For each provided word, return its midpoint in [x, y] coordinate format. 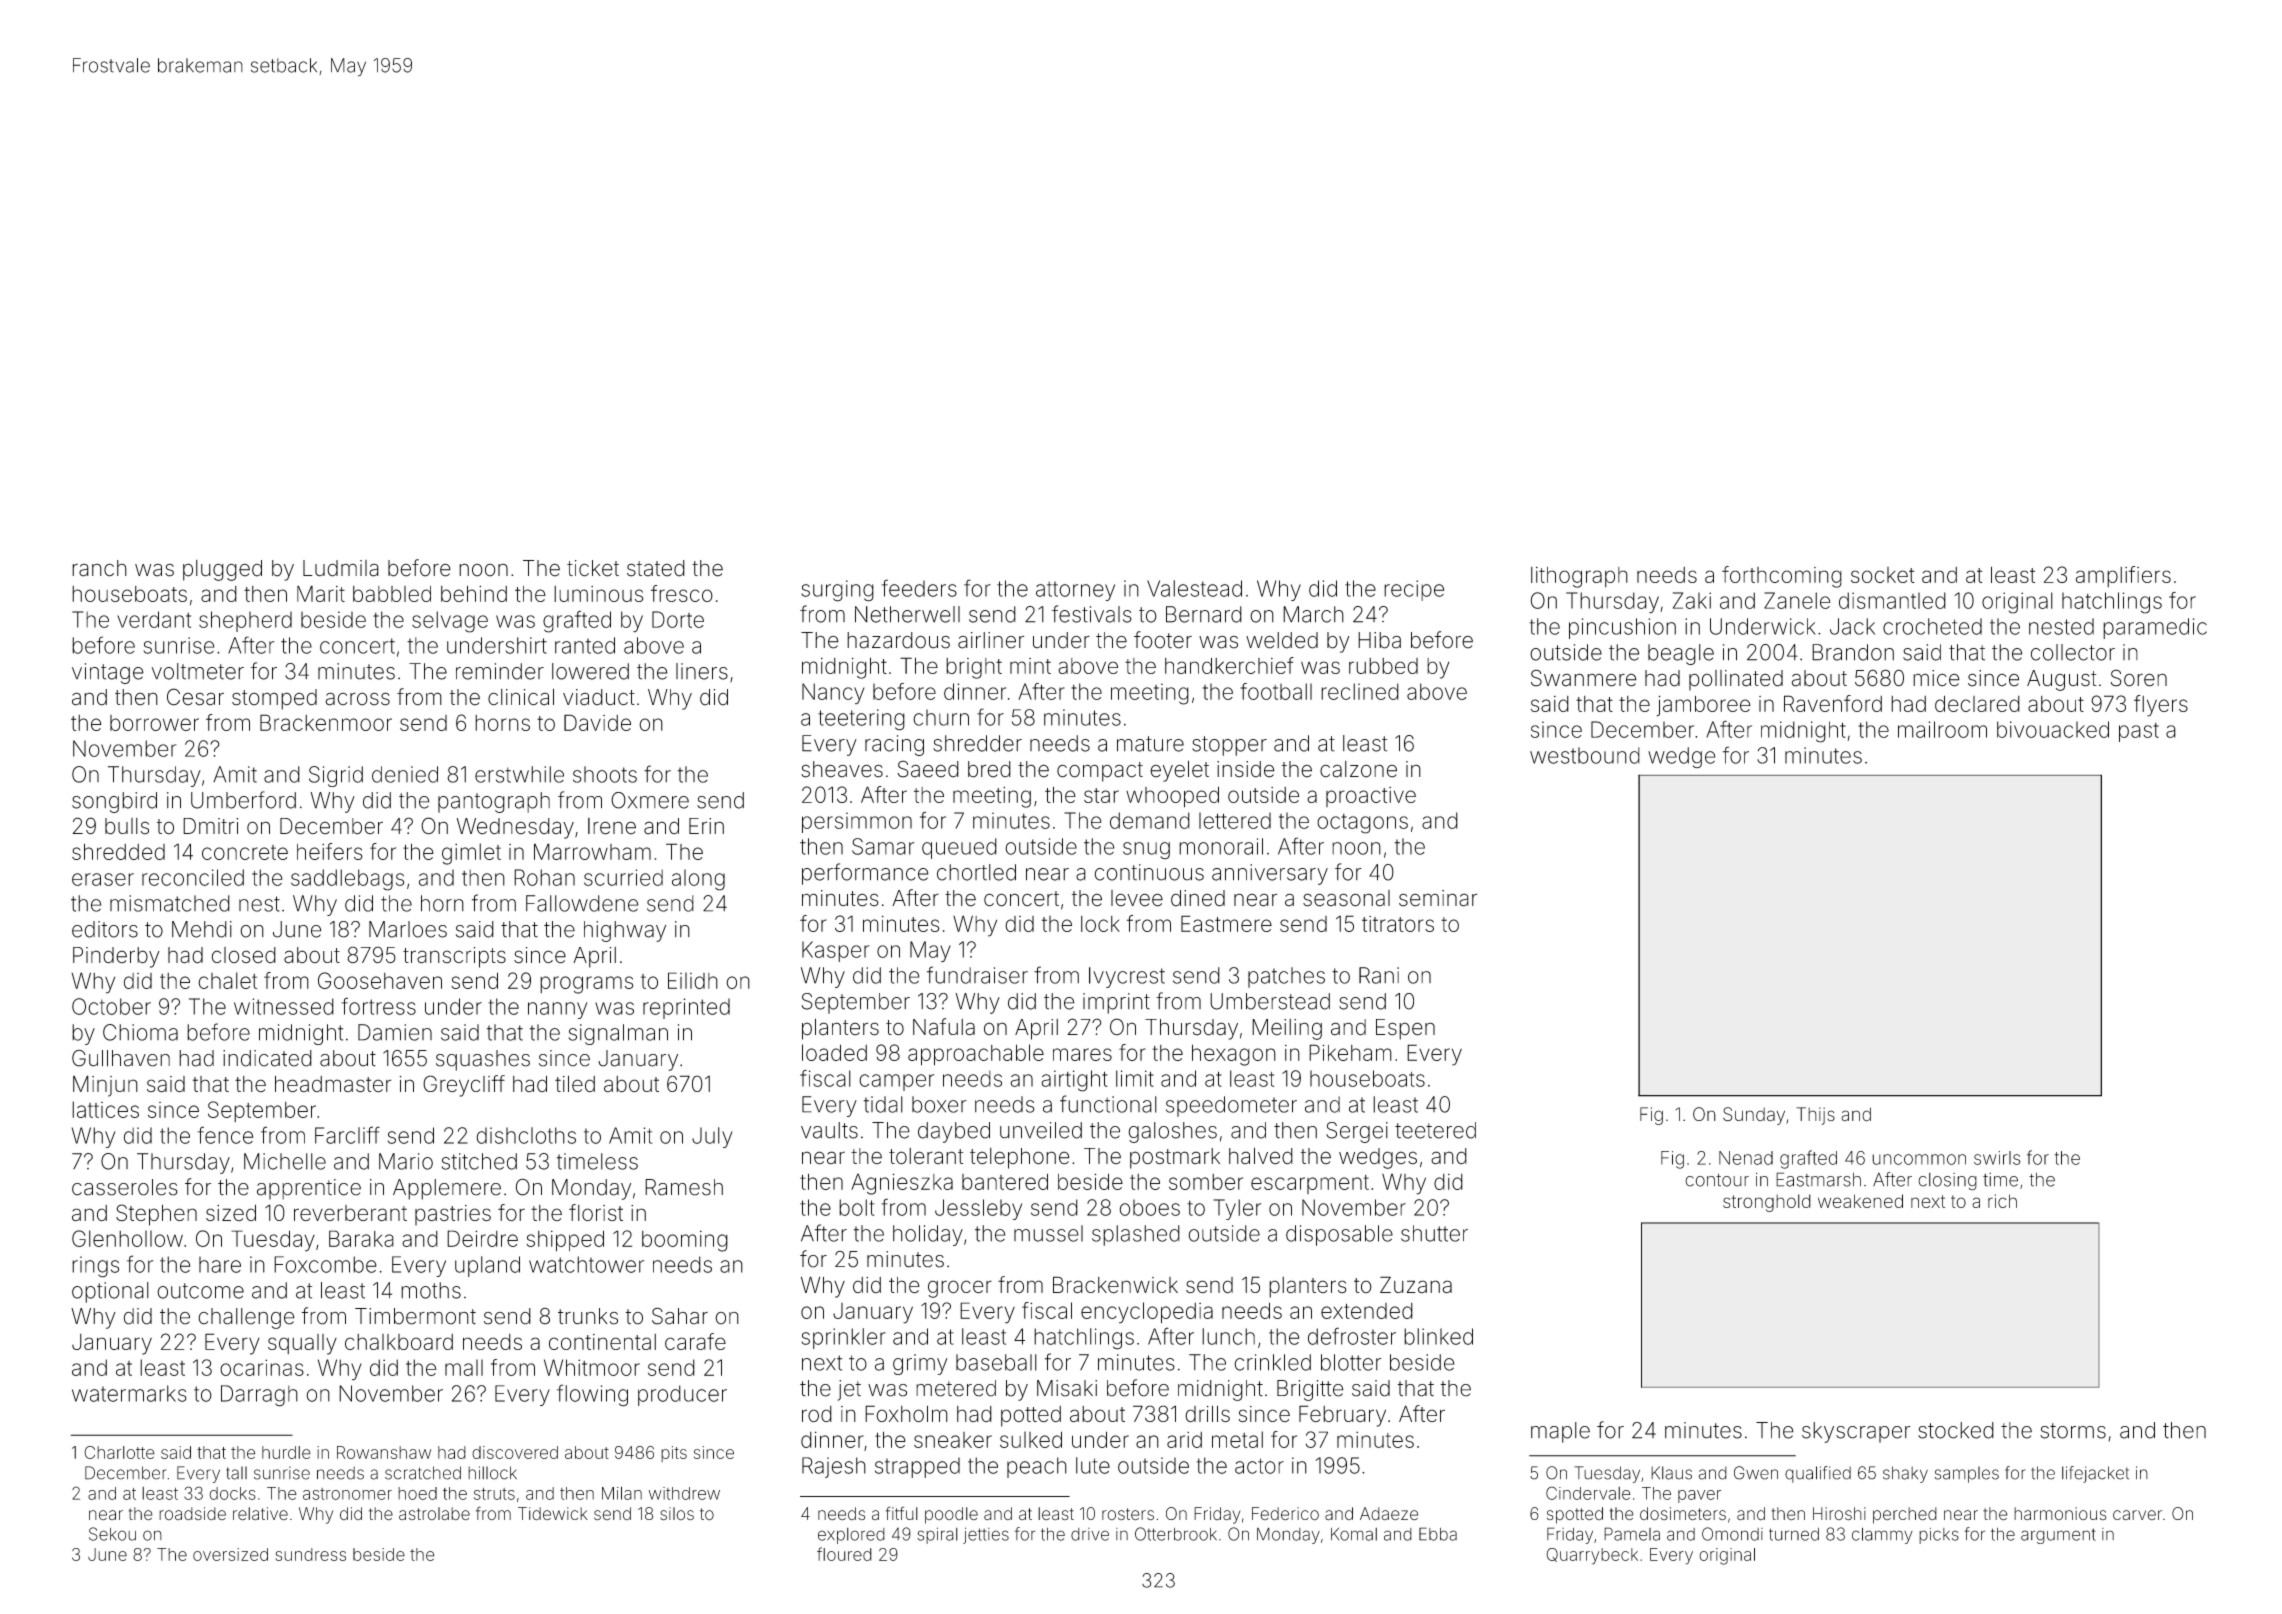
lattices [105, 1109]
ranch [99, 568]
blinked [1438, 1336]
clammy [1882, 1535]
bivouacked [2053, 729]
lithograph [1579, 577]
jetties [986, 1535]
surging [837, 591]
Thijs [1815, 1116]
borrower [154, 723]
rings [95, 1267]
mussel [1048, 1233]
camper [896, 1082]
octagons [1362, 824]
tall [236, 1473]
